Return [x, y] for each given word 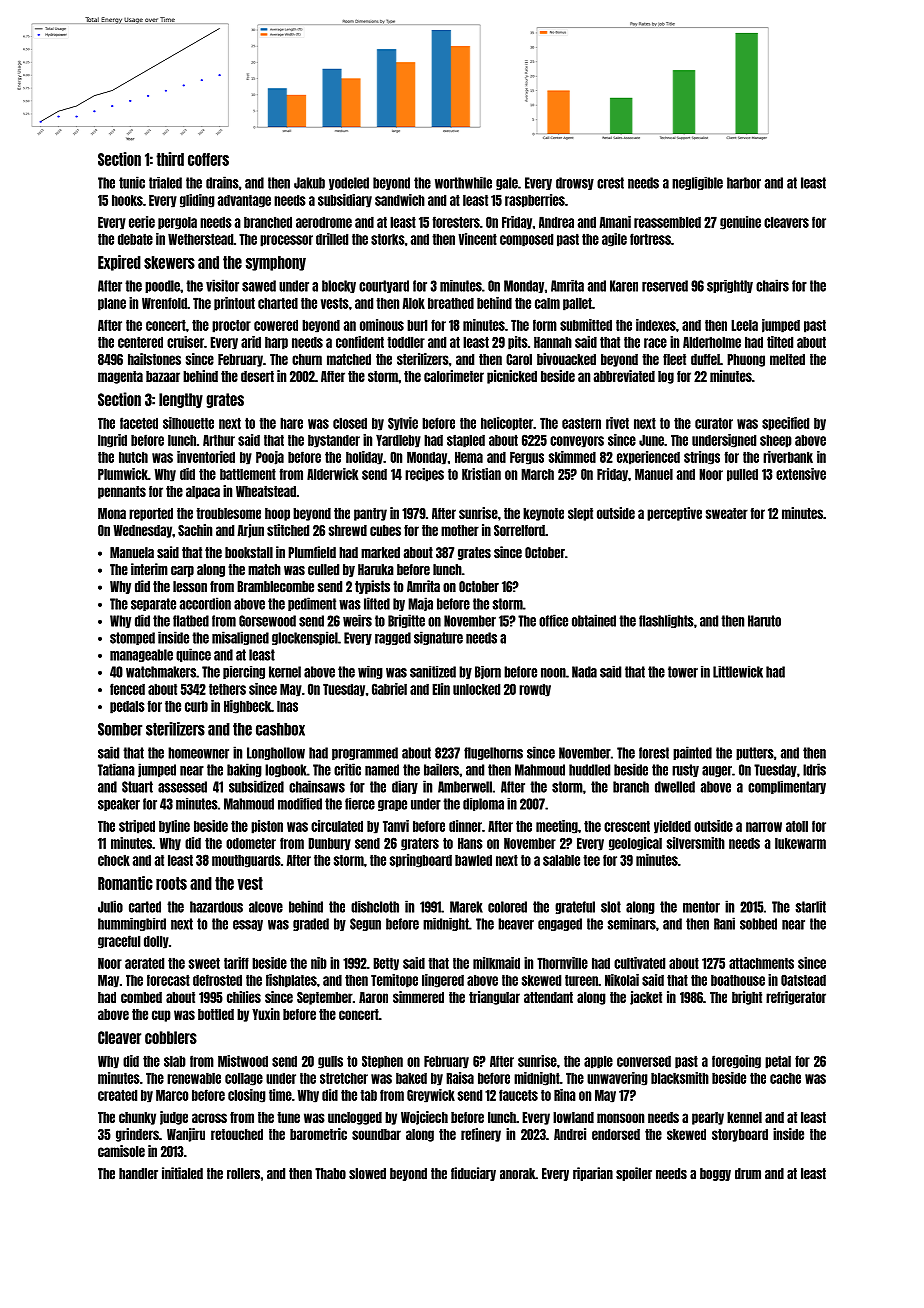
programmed [365, 753]
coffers [208, 159]
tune [288, 1117]
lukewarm [800, 843]
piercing [244, 672]
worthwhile [463, 183]
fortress [650, 239]
